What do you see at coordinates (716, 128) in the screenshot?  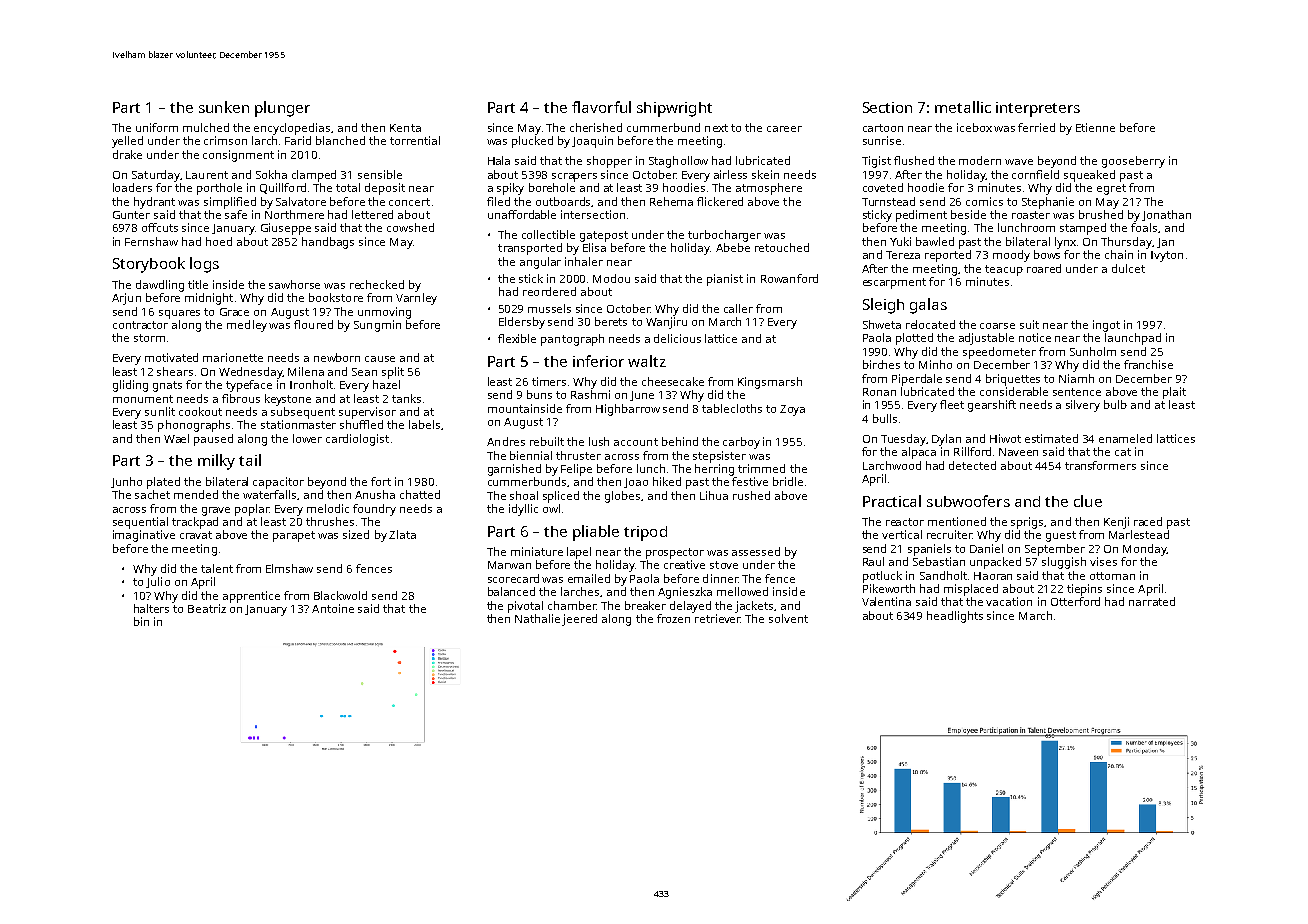 I see `next` at bounding box center [716, 128].
